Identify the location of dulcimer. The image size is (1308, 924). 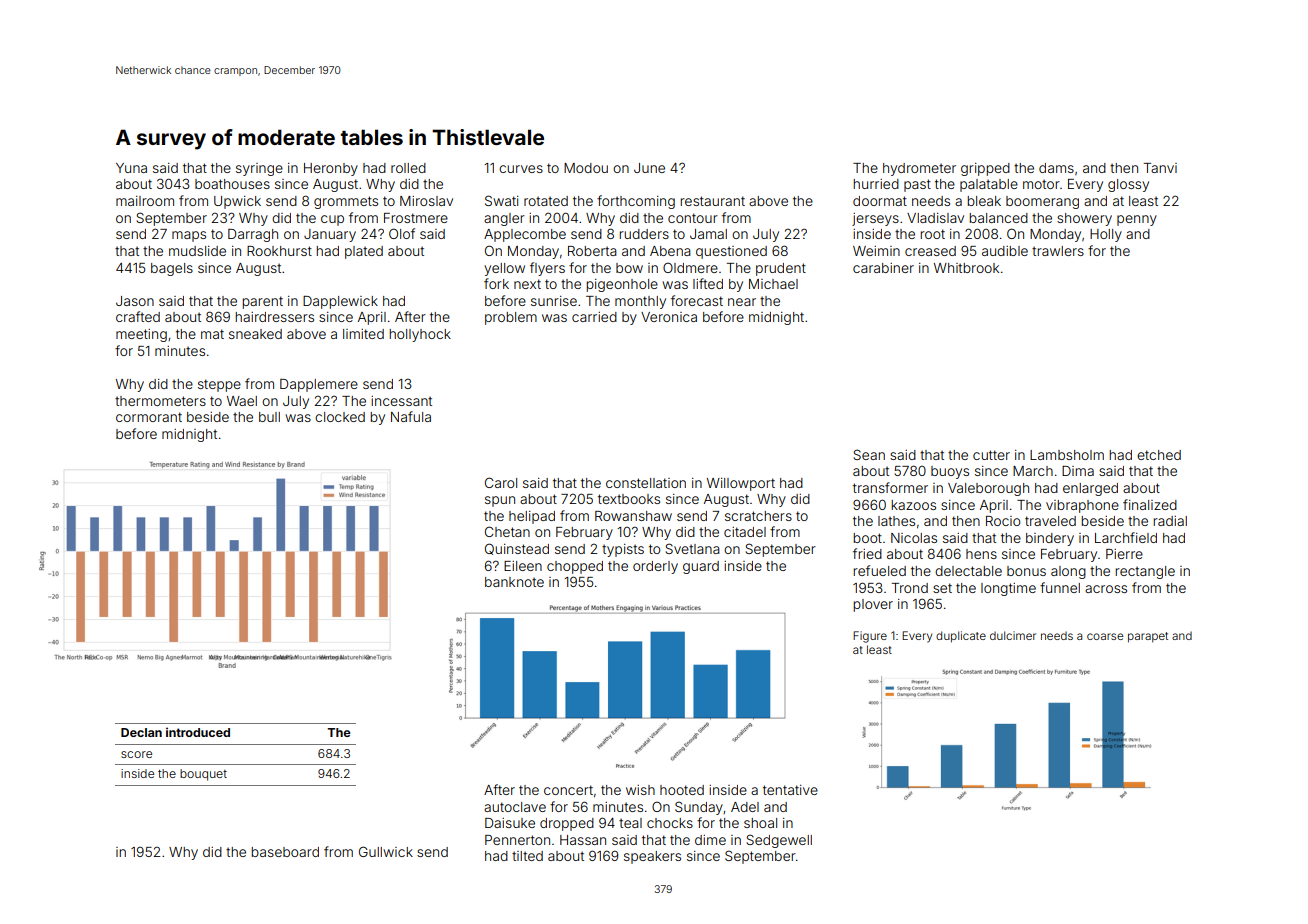
(1013, 635).
